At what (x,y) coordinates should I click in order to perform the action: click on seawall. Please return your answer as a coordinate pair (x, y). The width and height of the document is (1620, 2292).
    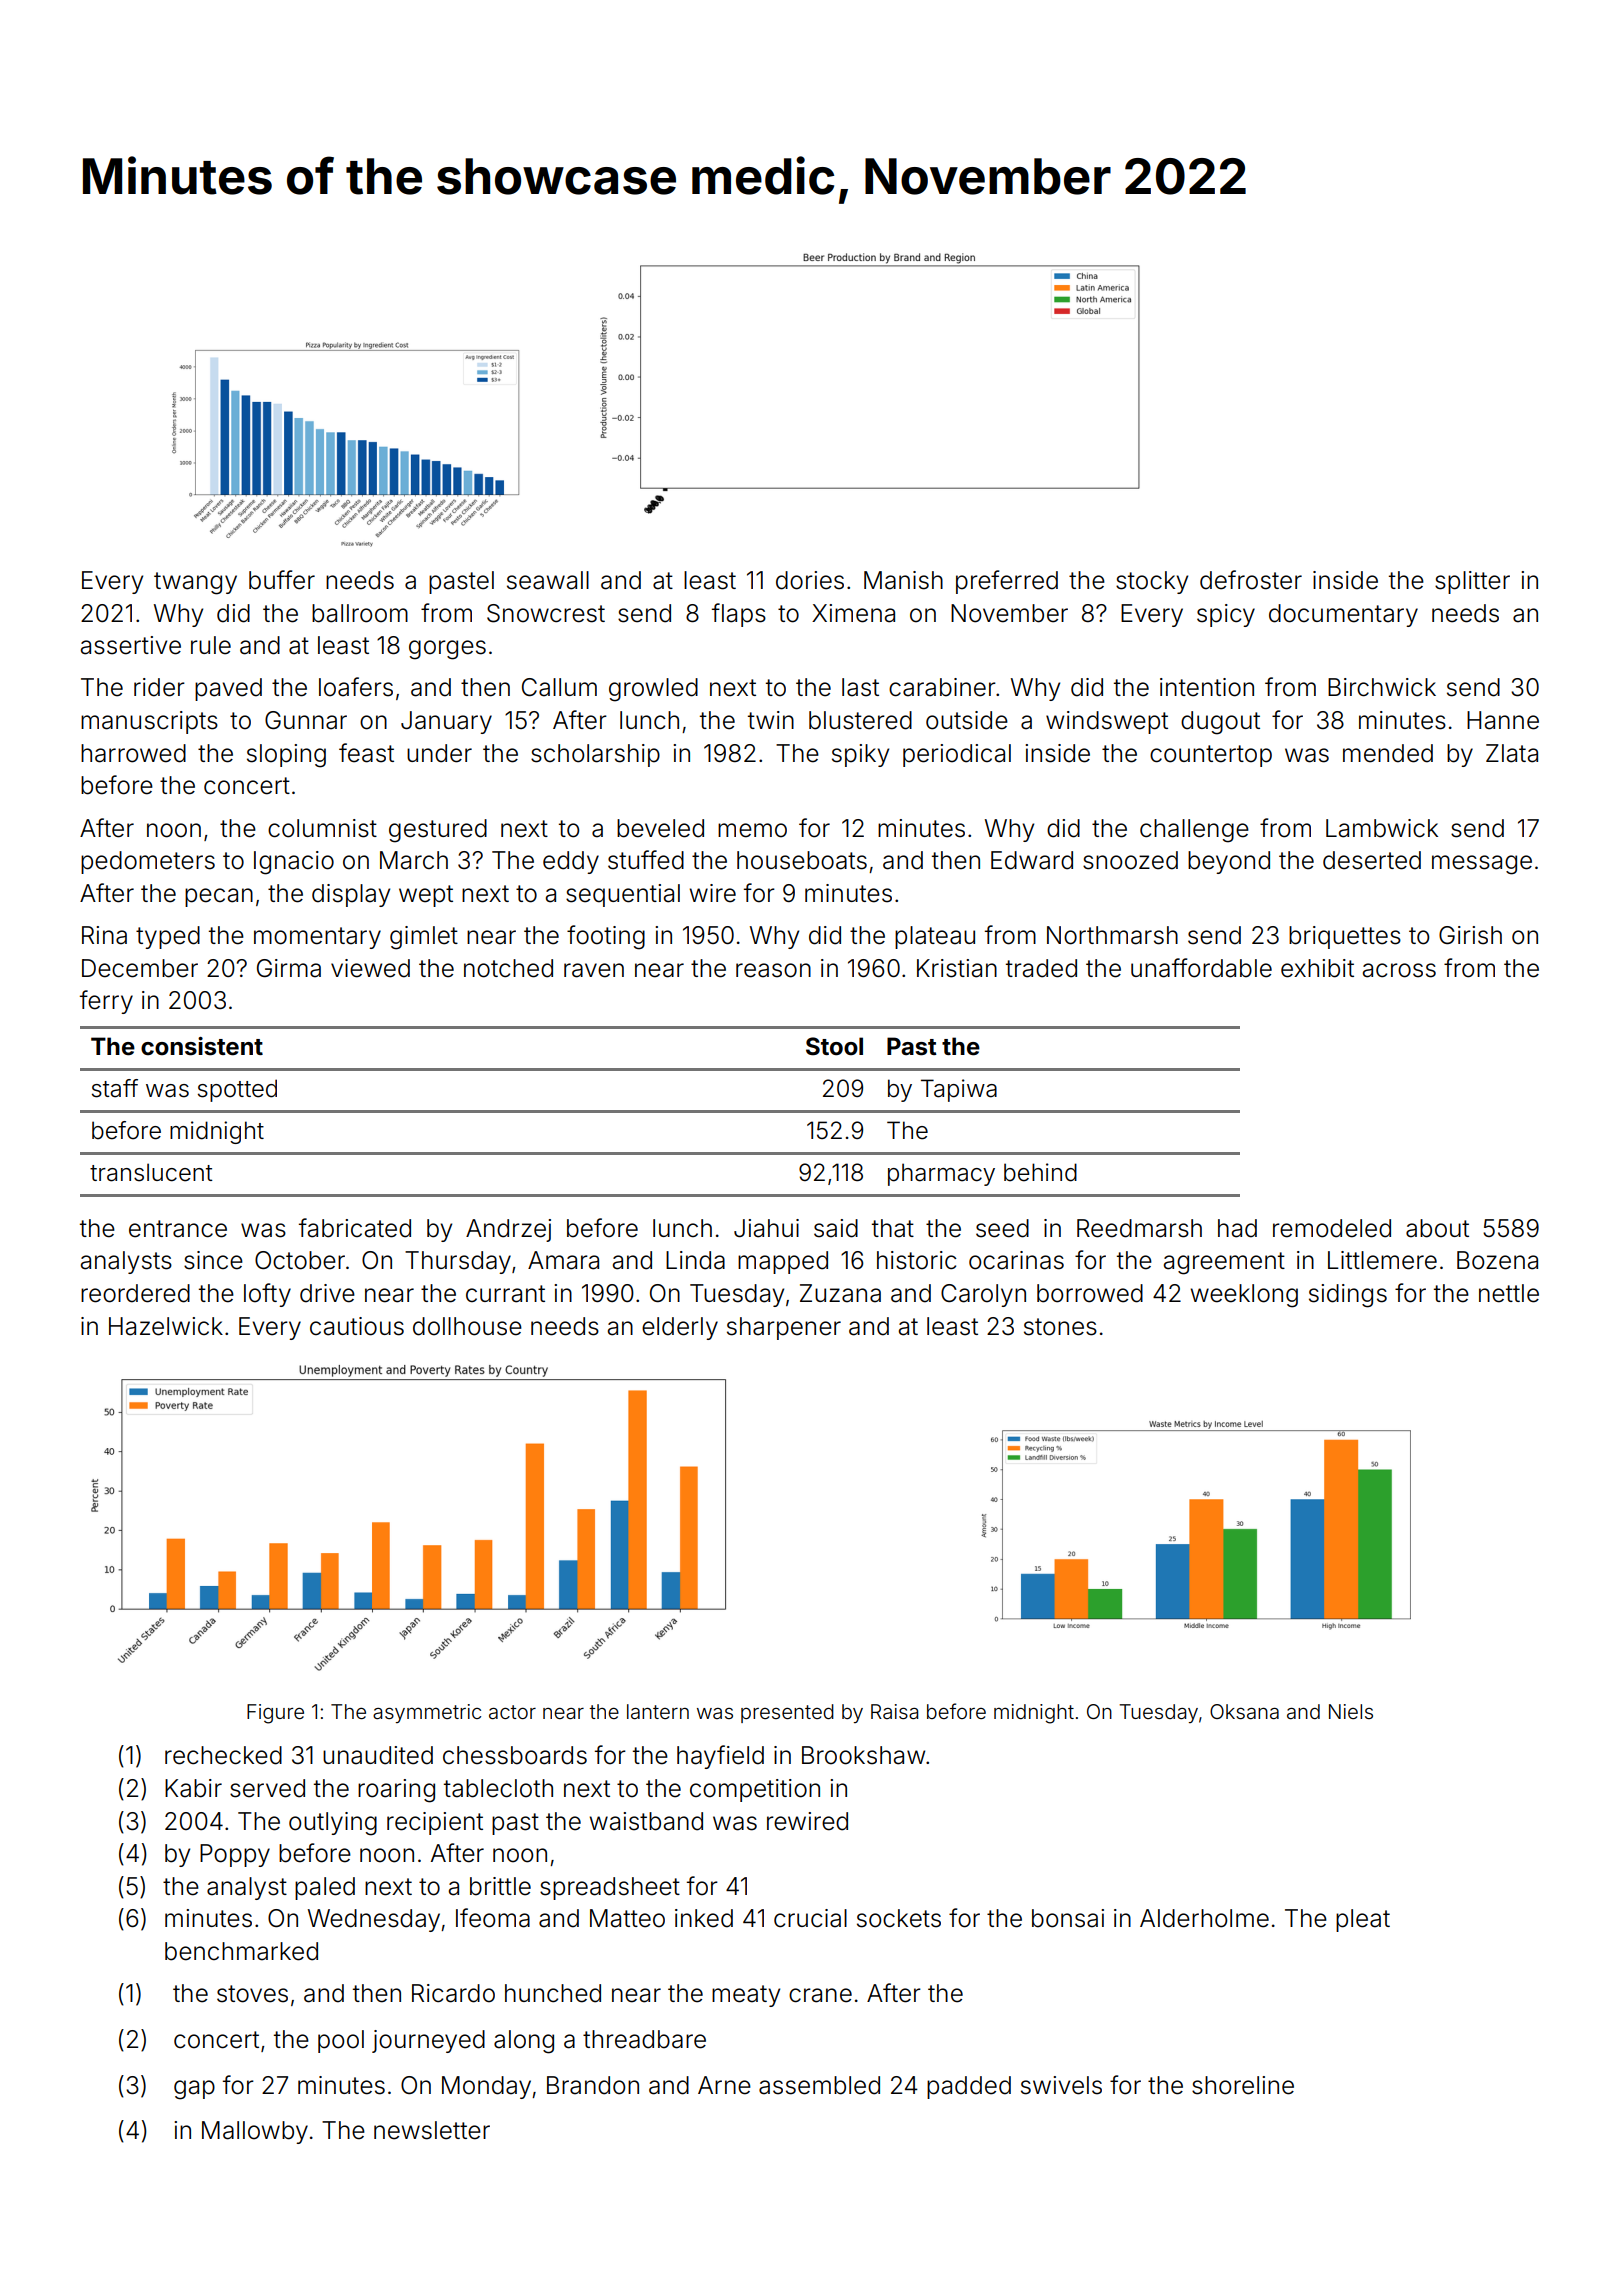
    Looking at the image, I should click on (548, 580).
